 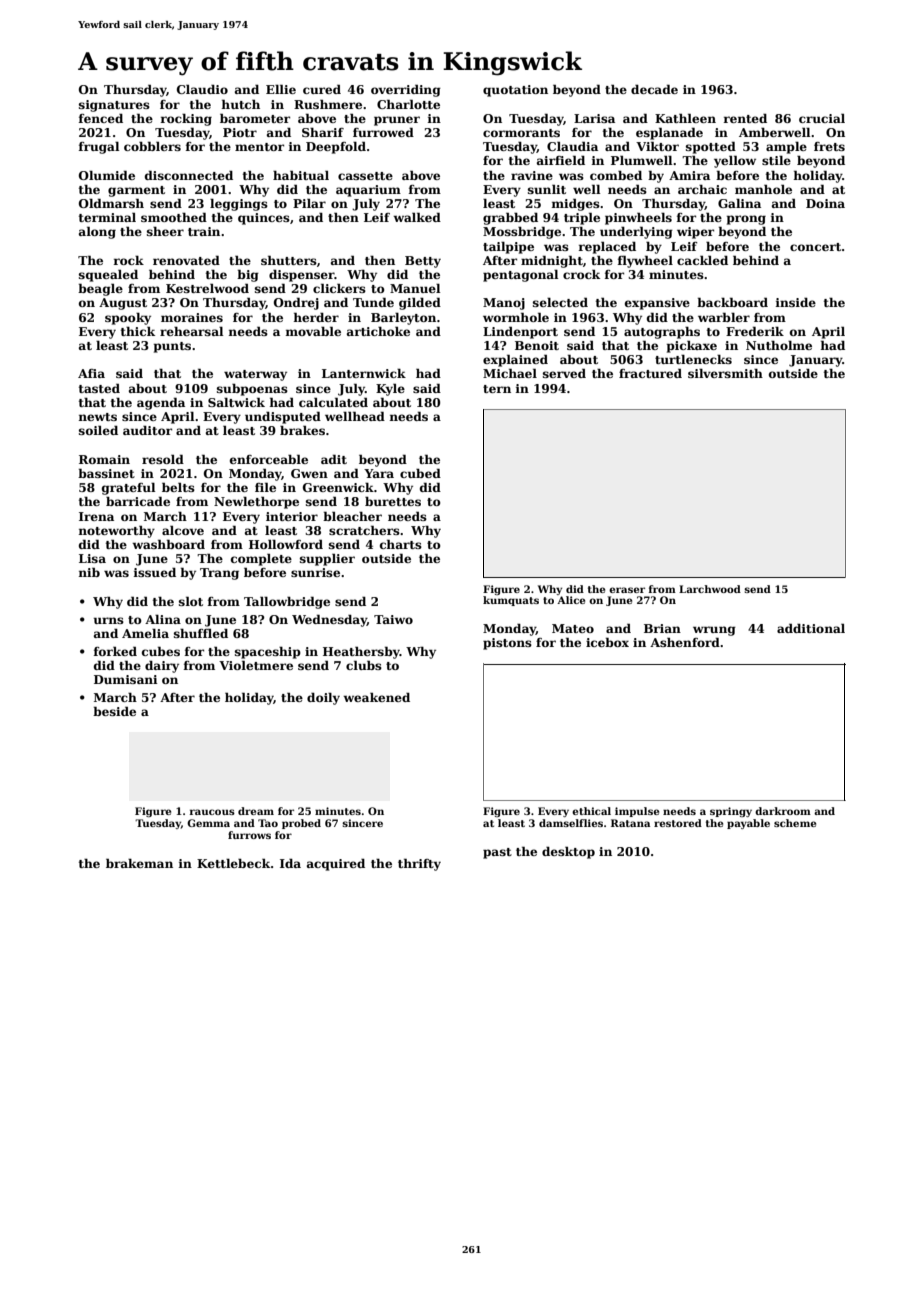 I want to click on grabbed, so click(x=510, y=218).
